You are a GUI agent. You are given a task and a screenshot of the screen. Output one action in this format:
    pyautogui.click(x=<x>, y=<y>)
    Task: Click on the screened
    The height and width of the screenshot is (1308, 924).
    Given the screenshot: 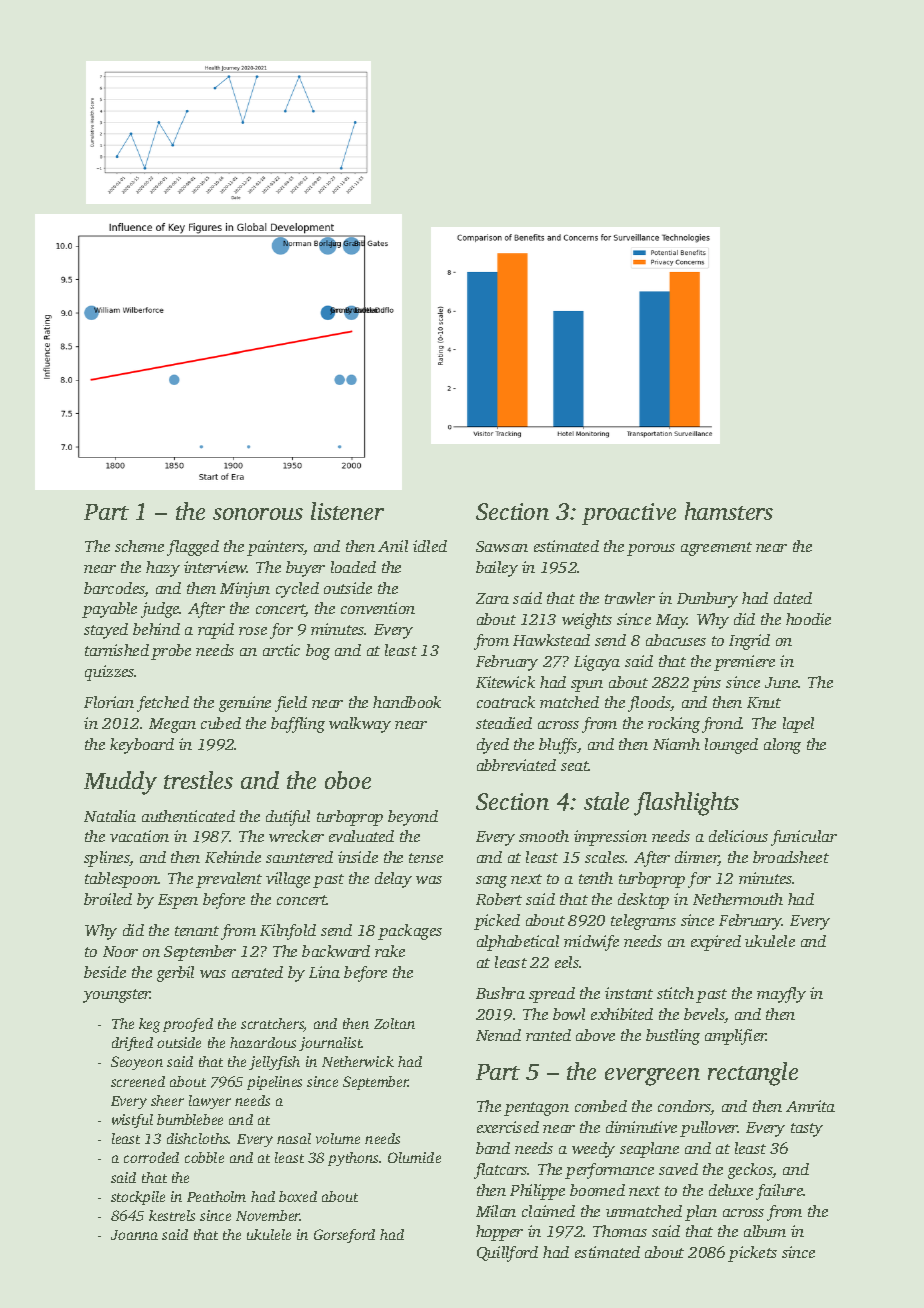 What is the action you would take?
    pyautogui.click(x=138, y=1081)
